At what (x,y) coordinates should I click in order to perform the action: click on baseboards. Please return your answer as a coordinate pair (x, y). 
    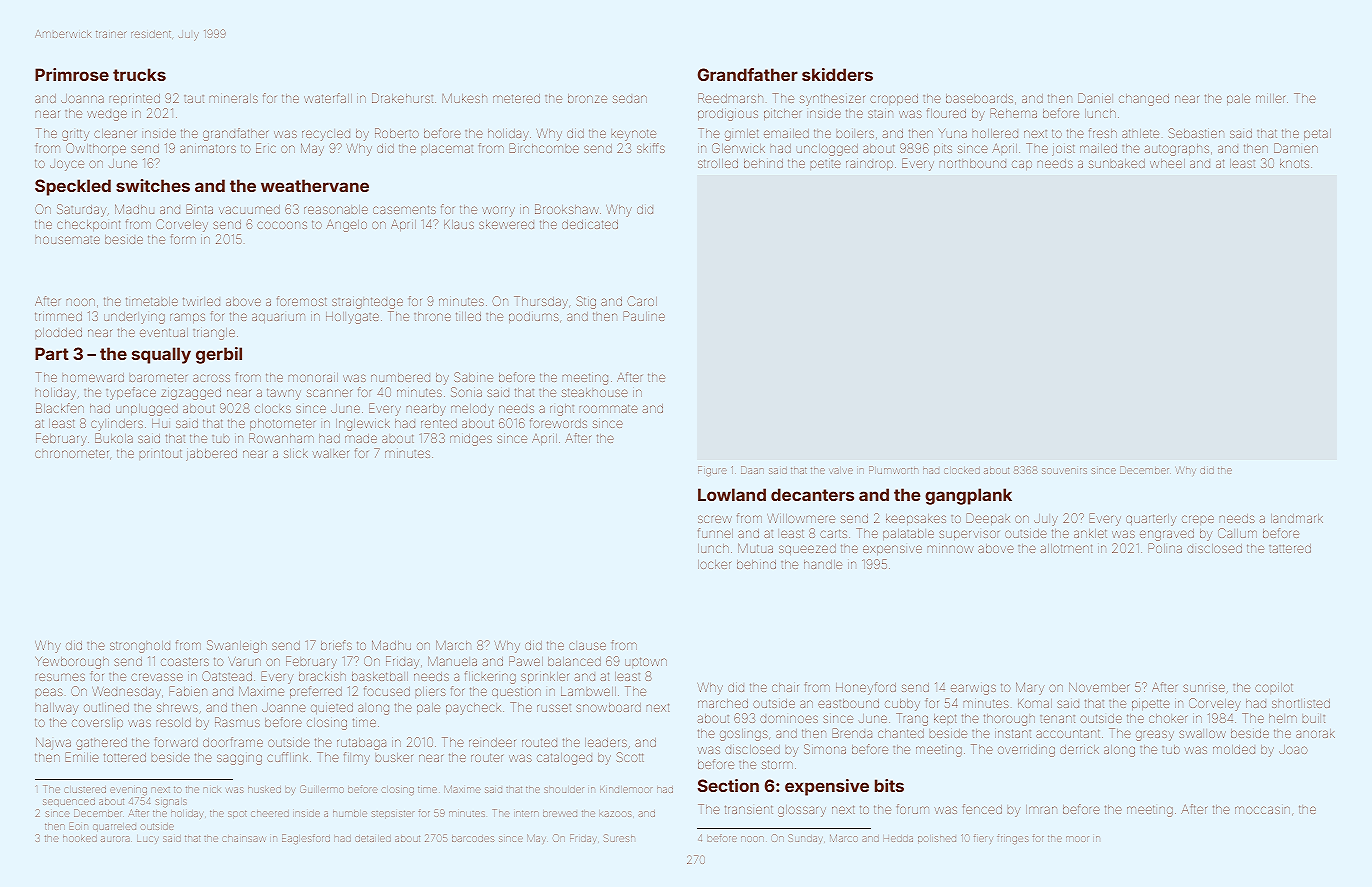
    Looking at the image, I should click on (979, 98).
